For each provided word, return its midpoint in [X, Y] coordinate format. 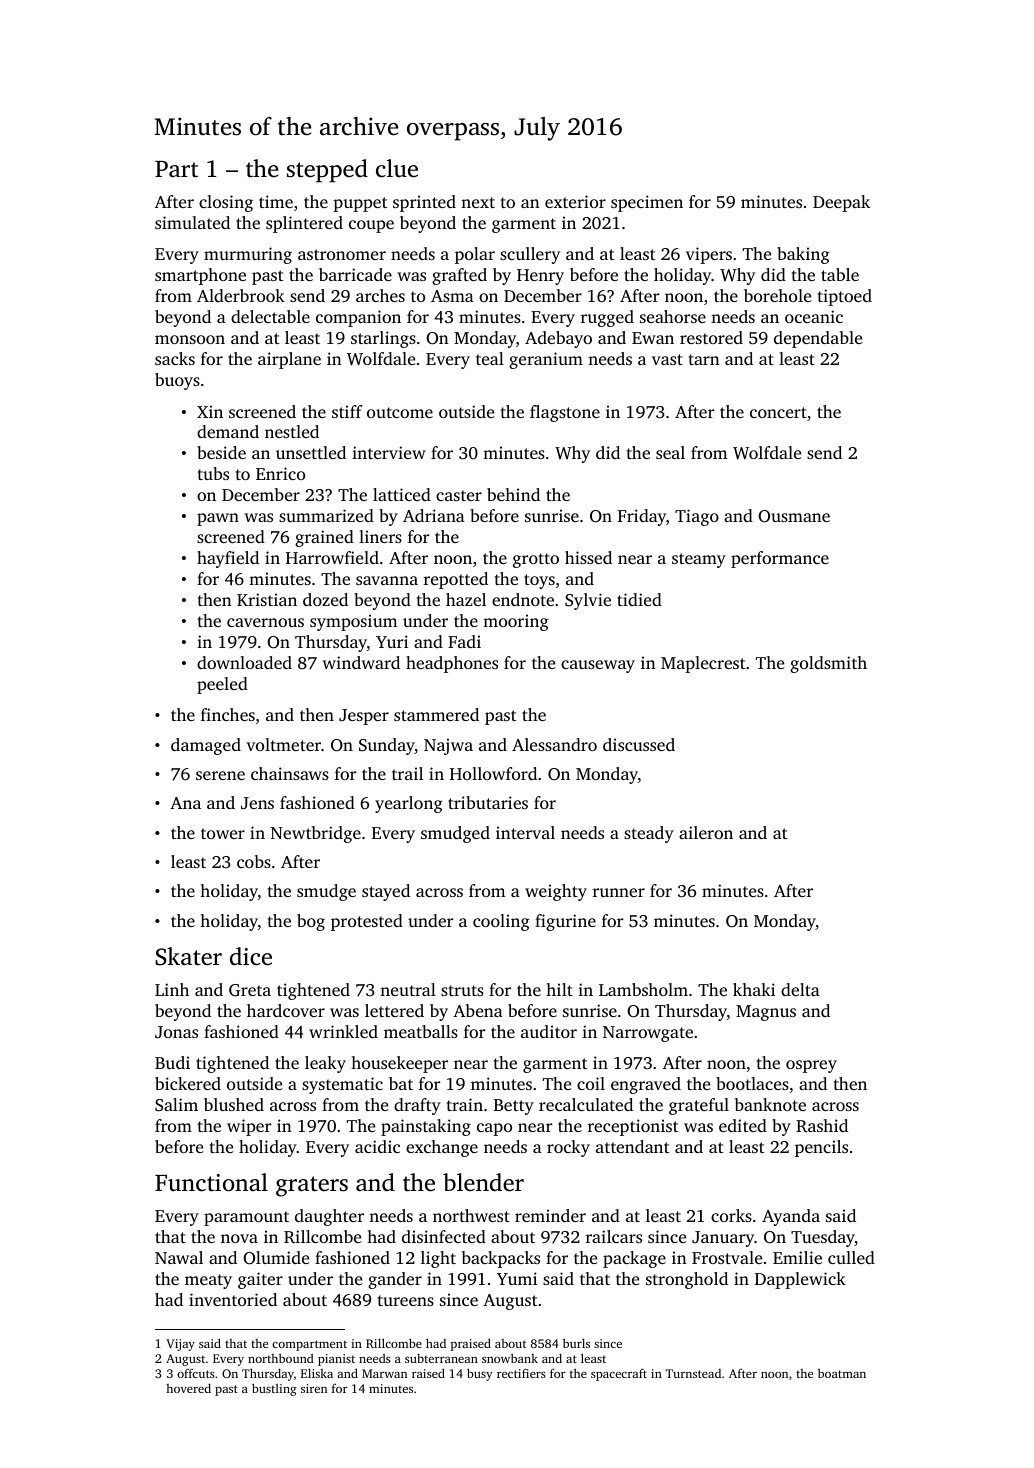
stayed [386, 892]
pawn [218, 519]
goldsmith [828, 664]
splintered [304, 224]
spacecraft [619, 1374]
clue [397, 168]
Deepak [841, 203]
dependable [818, 339]
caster [459, 495]
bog [311, 922]
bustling [274, 1389]
